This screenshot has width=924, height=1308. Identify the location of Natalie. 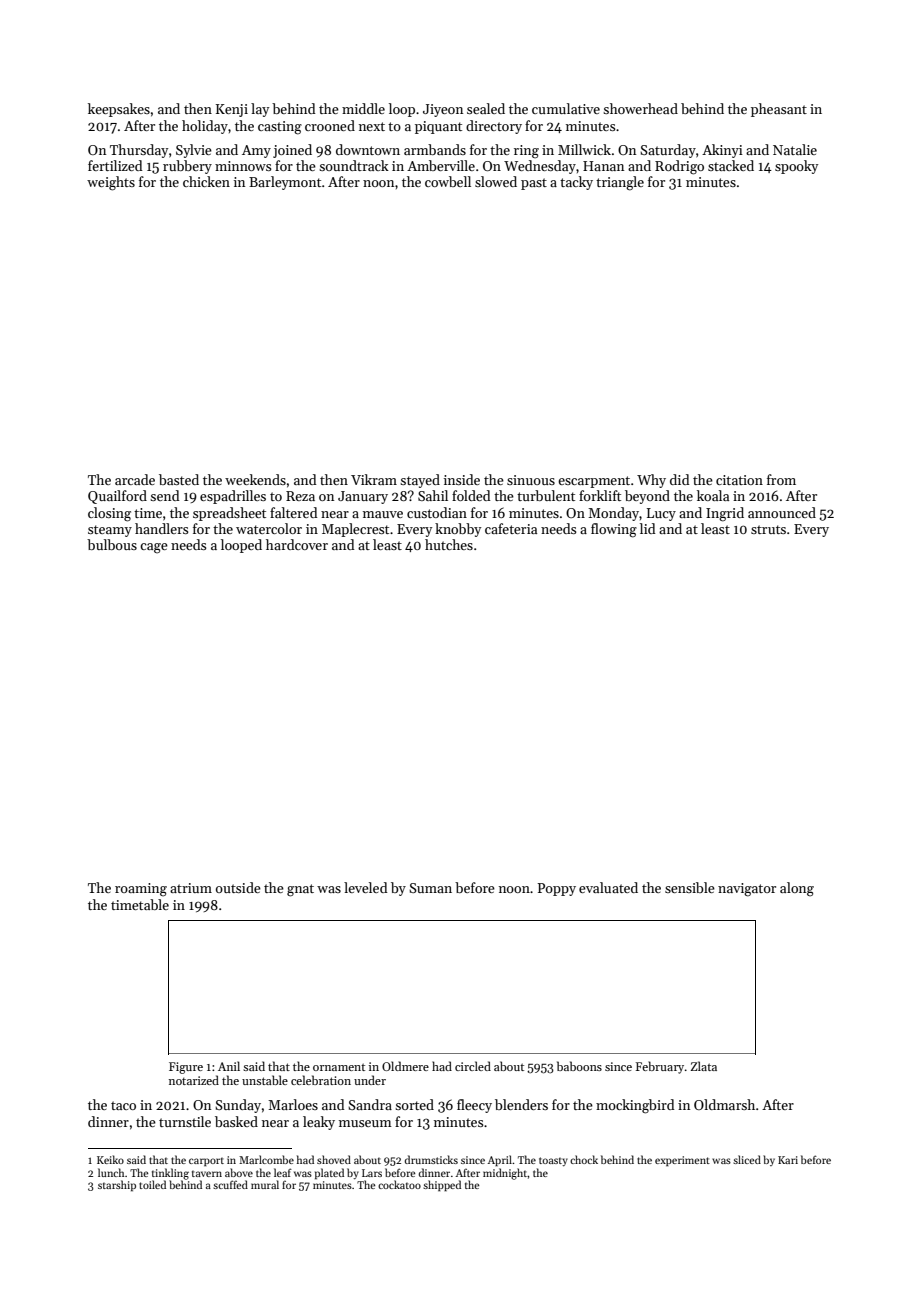
(795, 149).
